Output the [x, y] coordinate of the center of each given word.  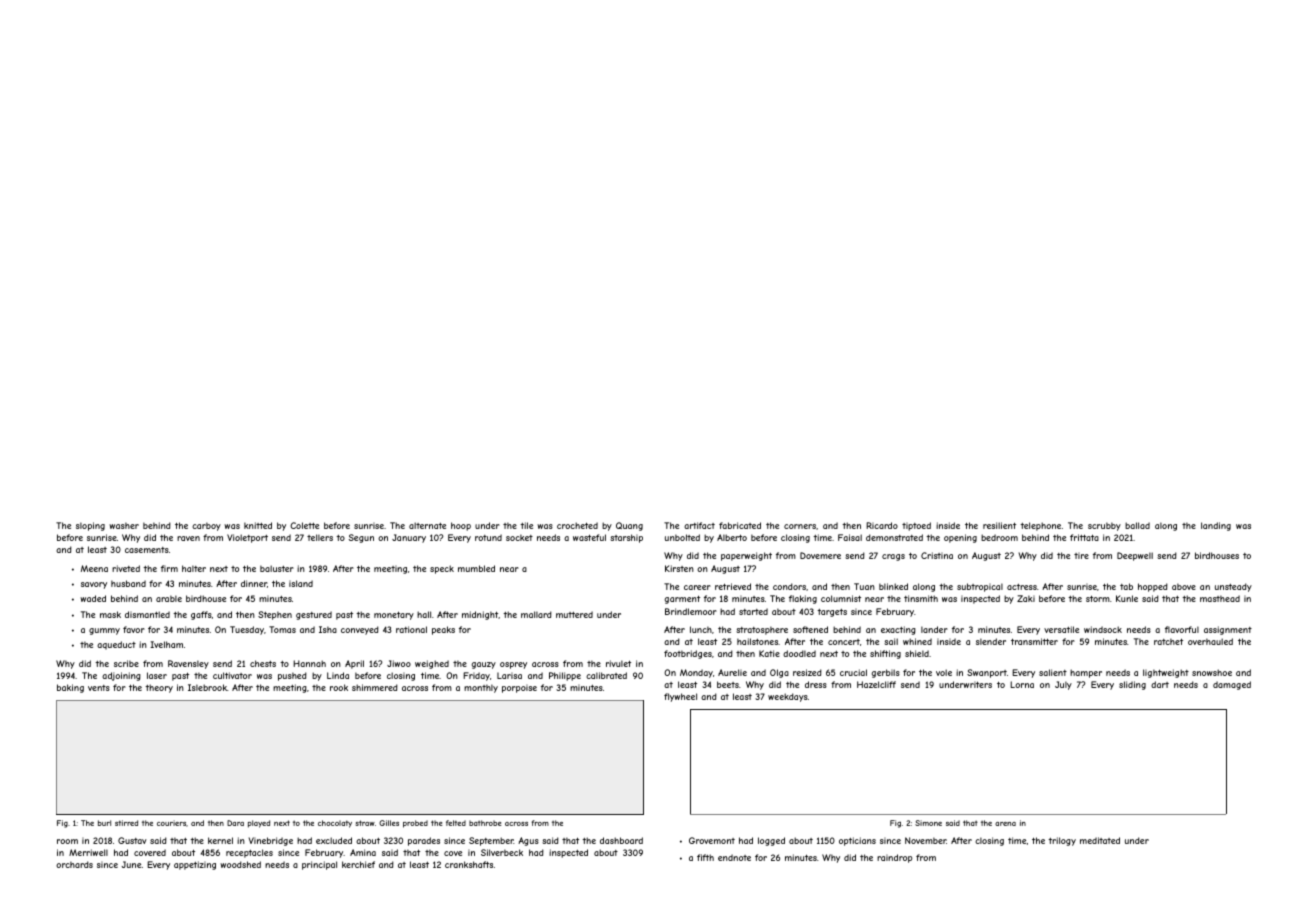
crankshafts [469, 864]
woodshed [240, 864]
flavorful [1182, 629]
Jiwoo [399, 663]
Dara [235, 823]
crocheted [577, 525]
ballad [1137, 525]
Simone [928, 823]
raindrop [894, 858]
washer [124, 525]
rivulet [618, 663]
